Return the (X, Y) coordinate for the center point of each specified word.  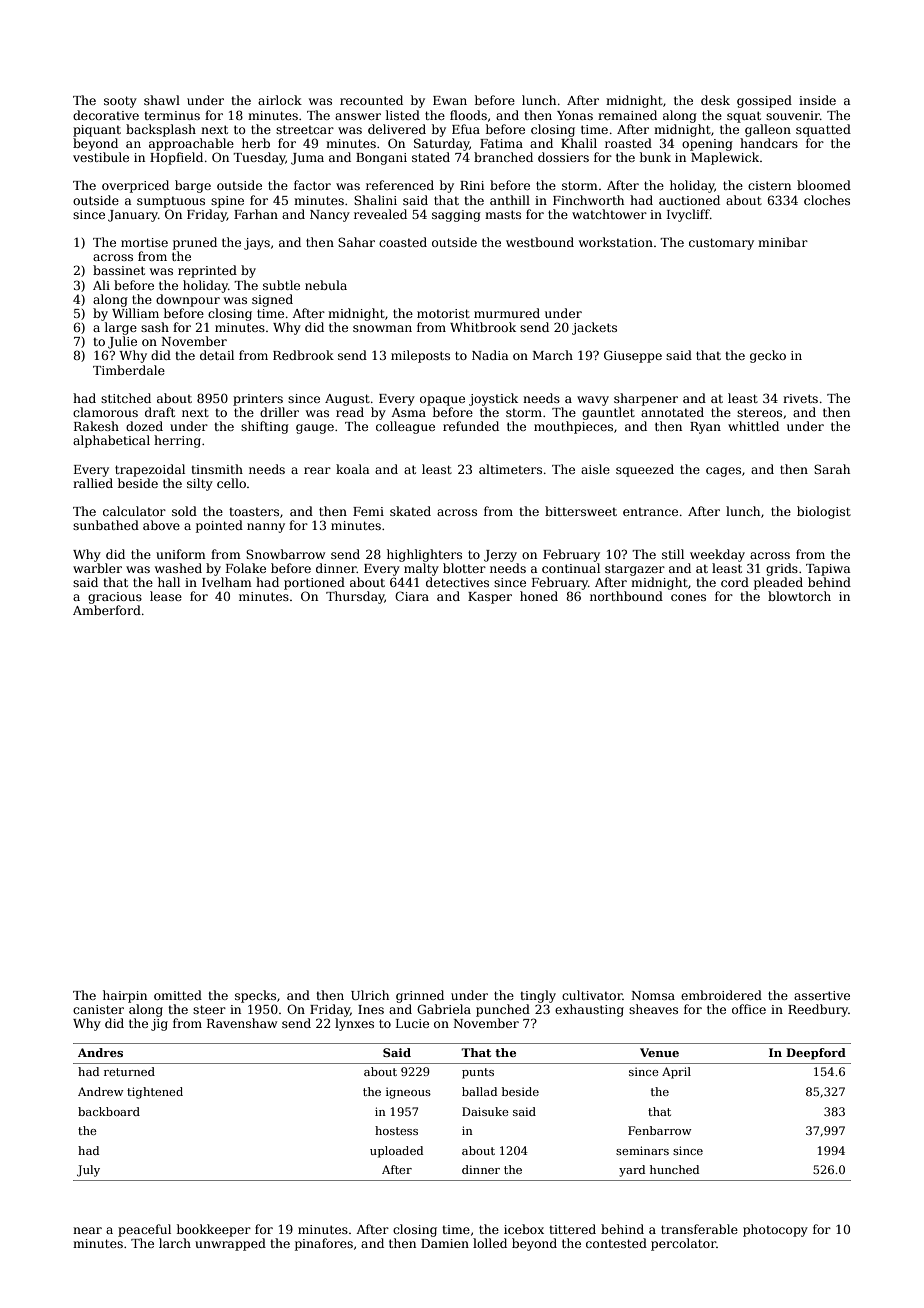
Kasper (490, 598)
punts (478, 1073)
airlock (280, 100)
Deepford (816, 1054)
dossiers (563, 157)
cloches (827, 200)
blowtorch (799, 596)
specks (255, 996)
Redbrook (303, 355)
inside (817, 100)
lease (166, 596)
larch (175, 1243)
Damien (445, 1243)
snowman (382, 328)
